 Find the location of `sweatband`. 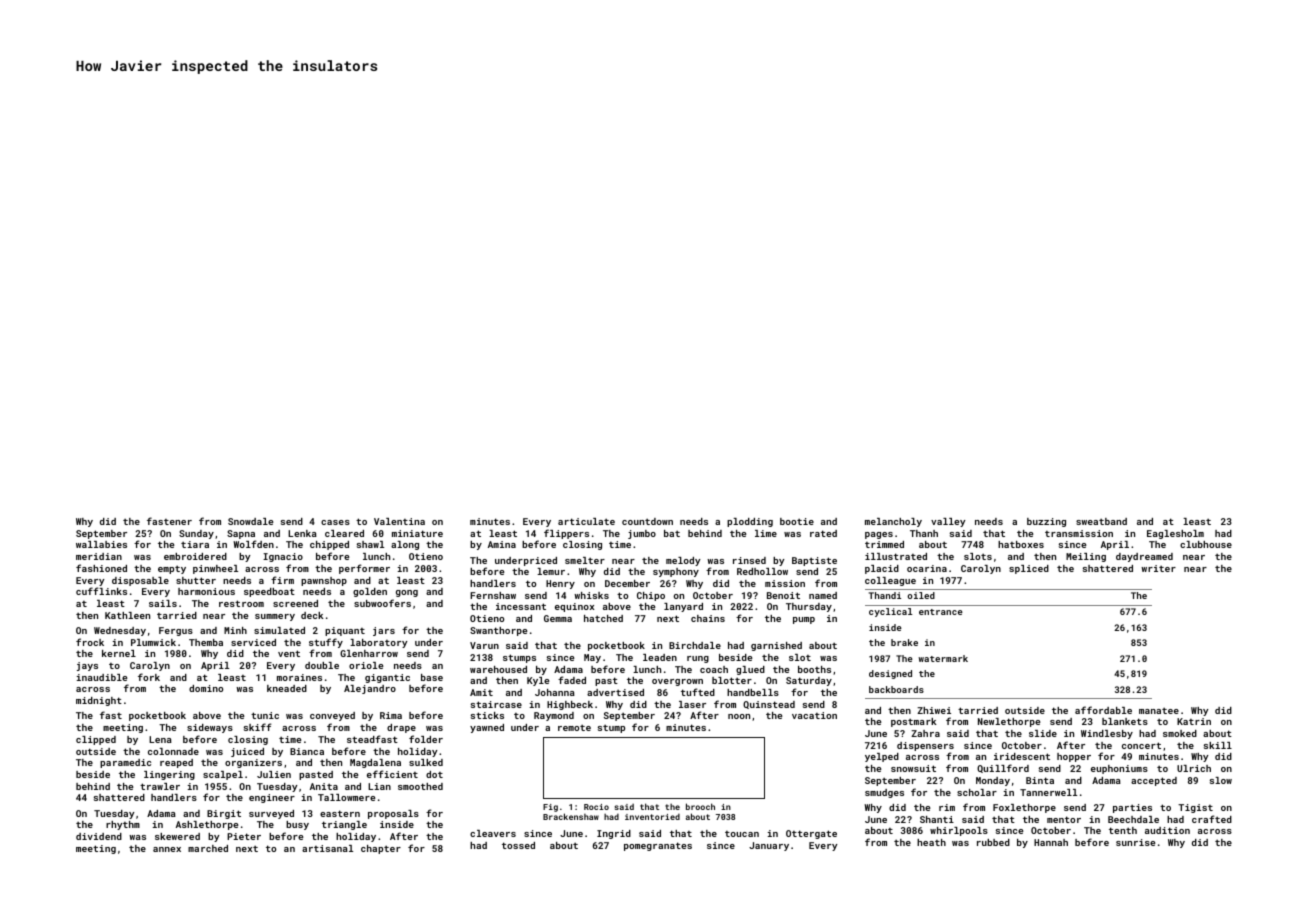

sweatband is located at coordinates (1101, 521).
